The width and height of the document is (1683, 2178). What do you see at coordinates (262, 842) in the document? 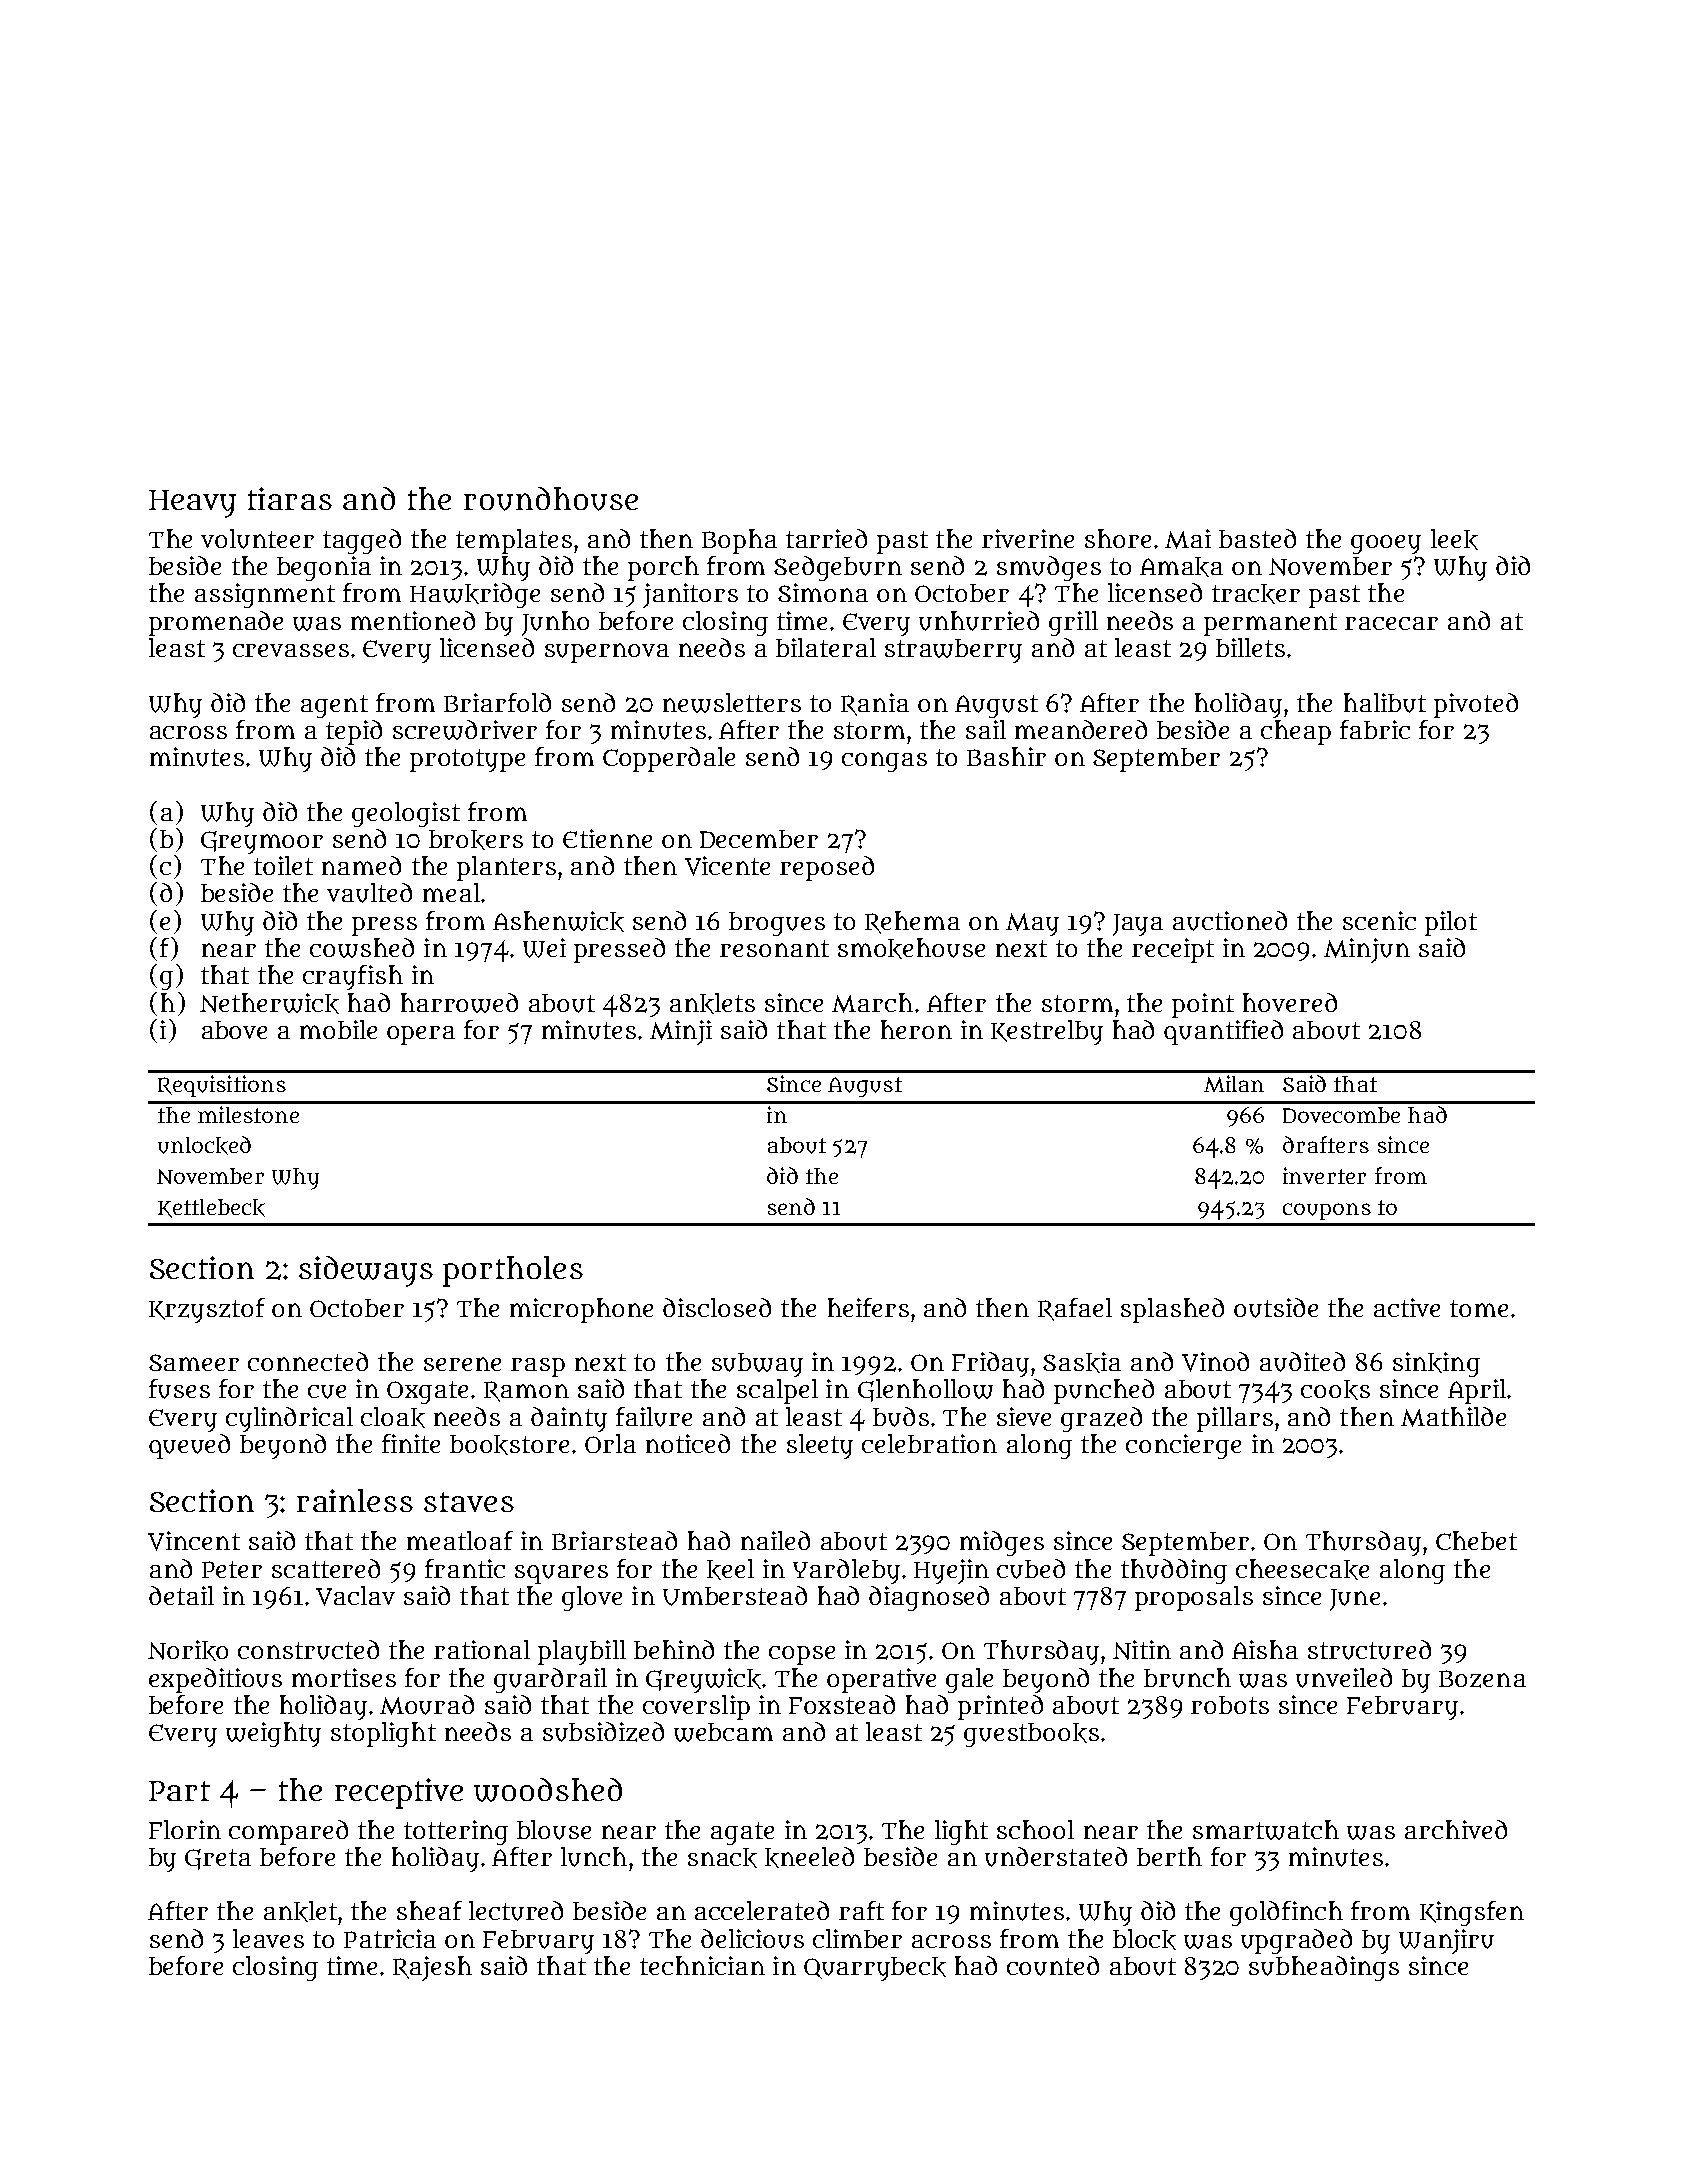
I see `Greymoor` at bounding box center [262, 842].
